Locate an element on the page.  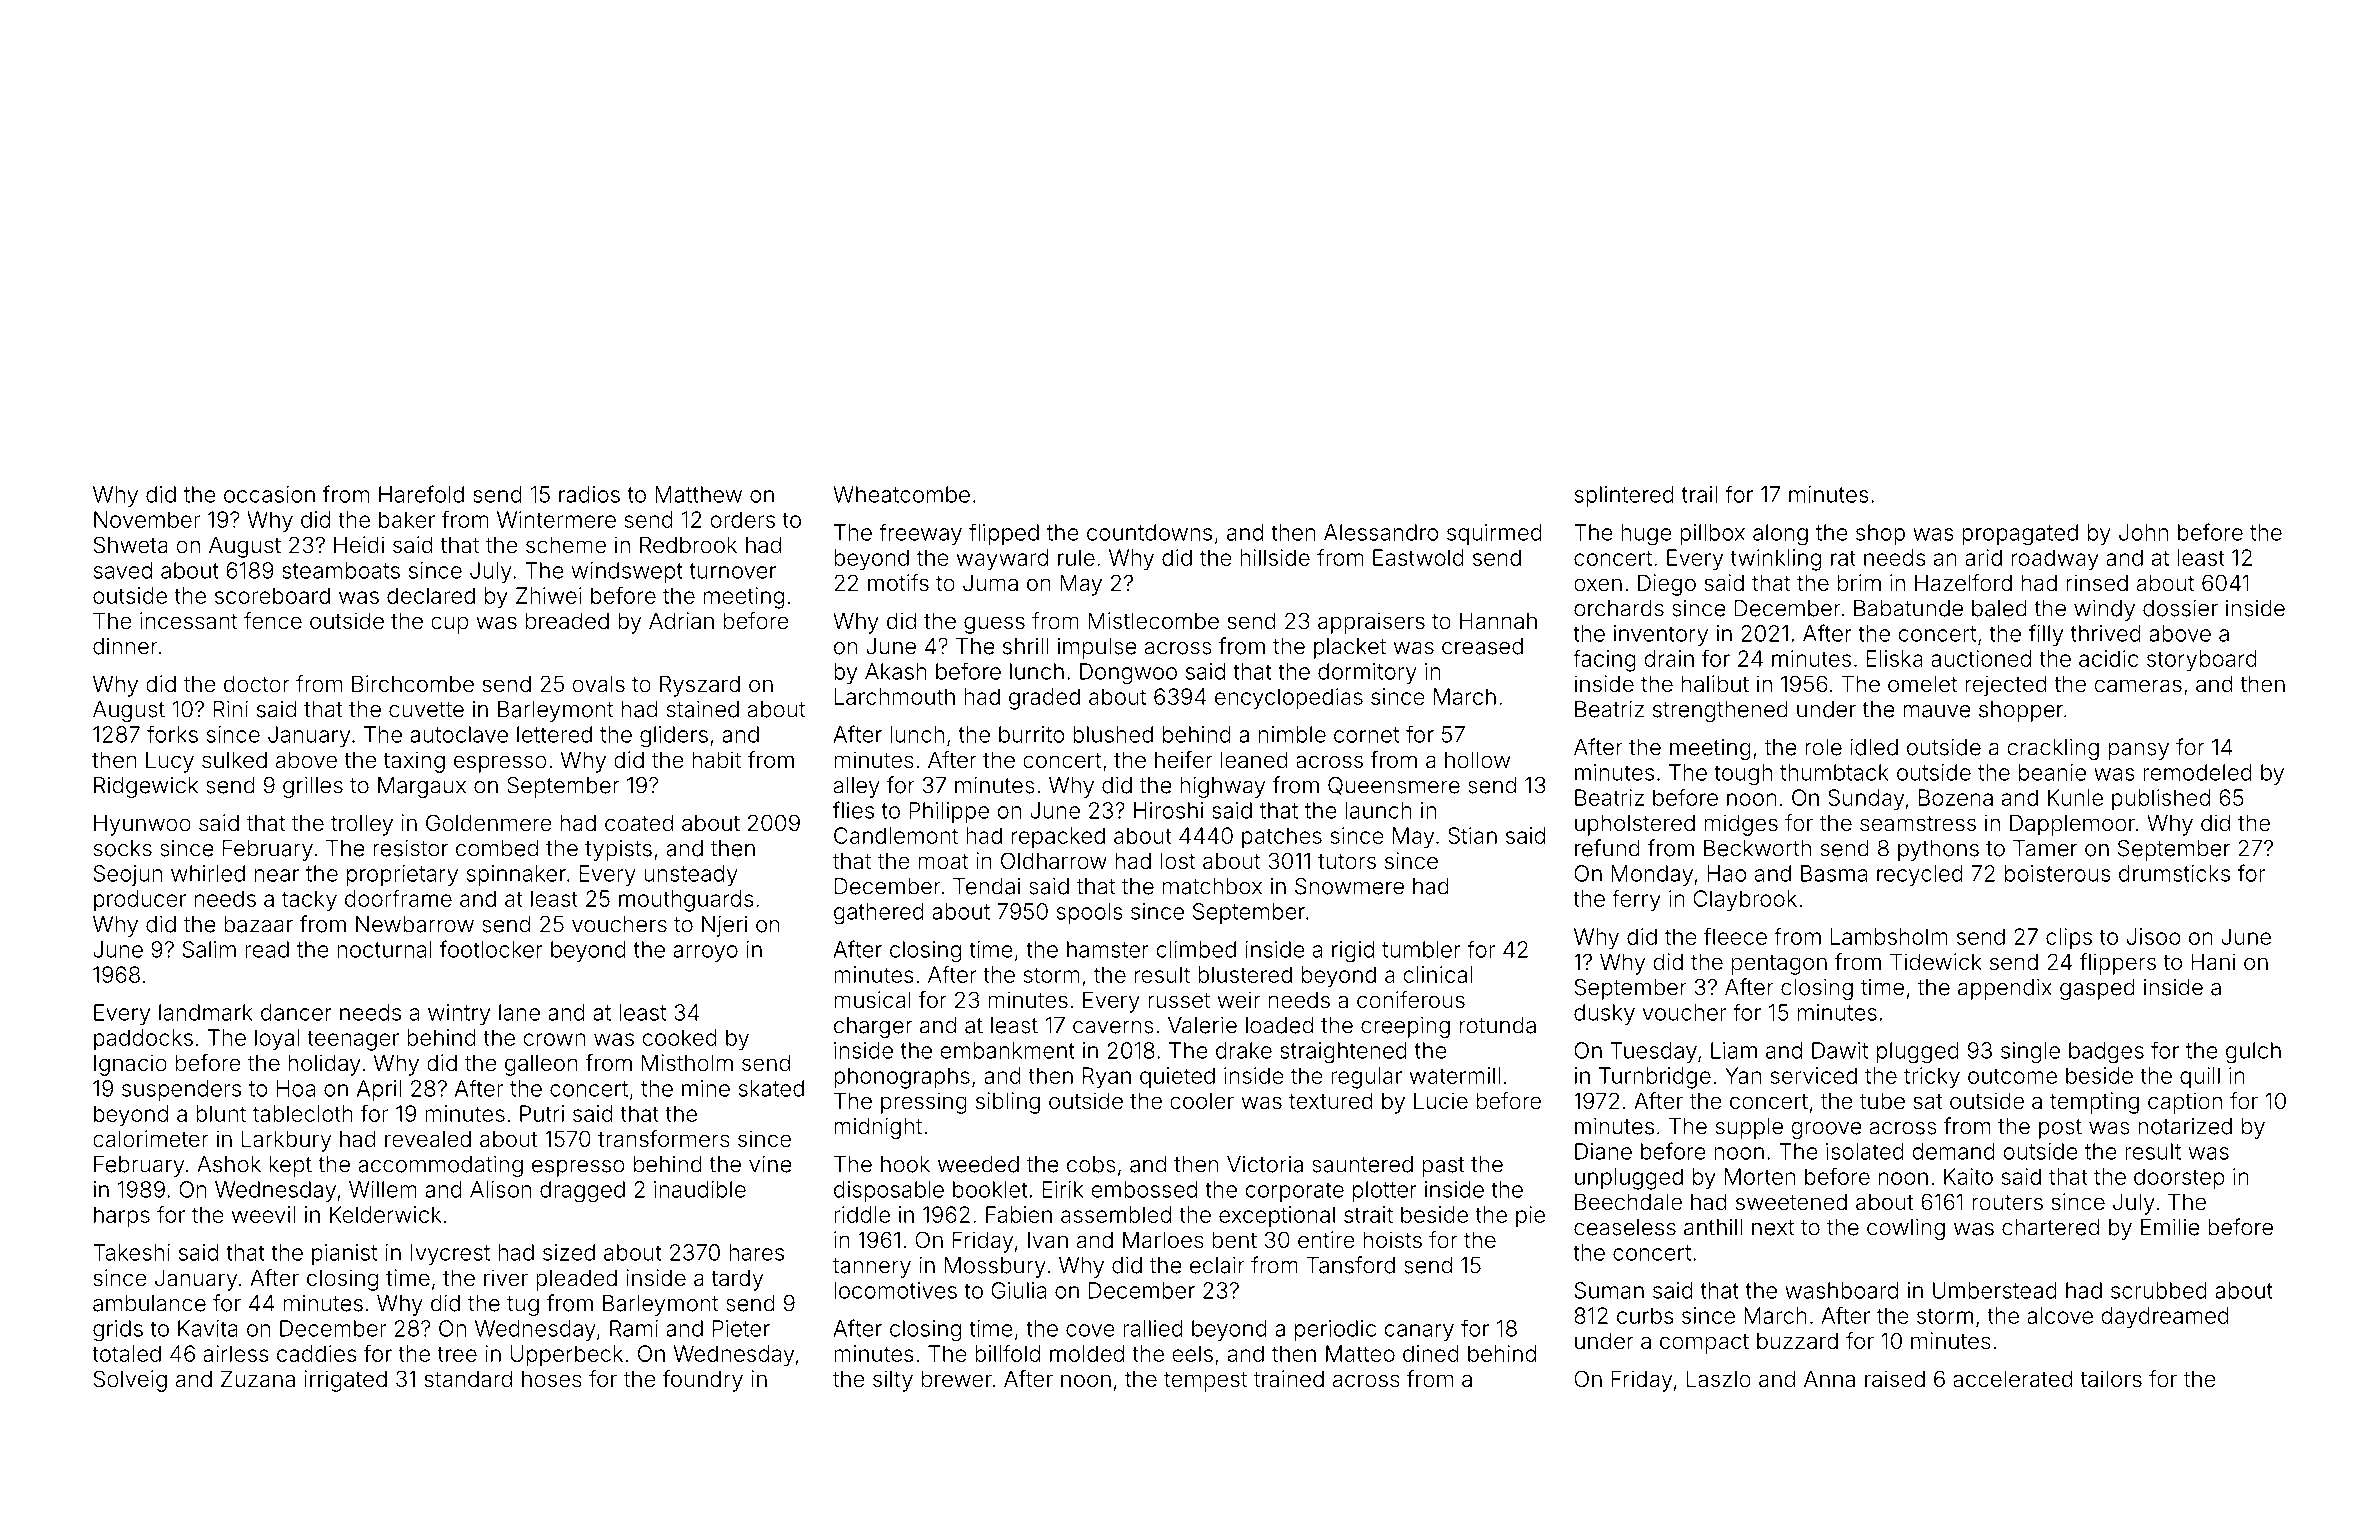
calorimeter is located at coordinates (150, 1139).
